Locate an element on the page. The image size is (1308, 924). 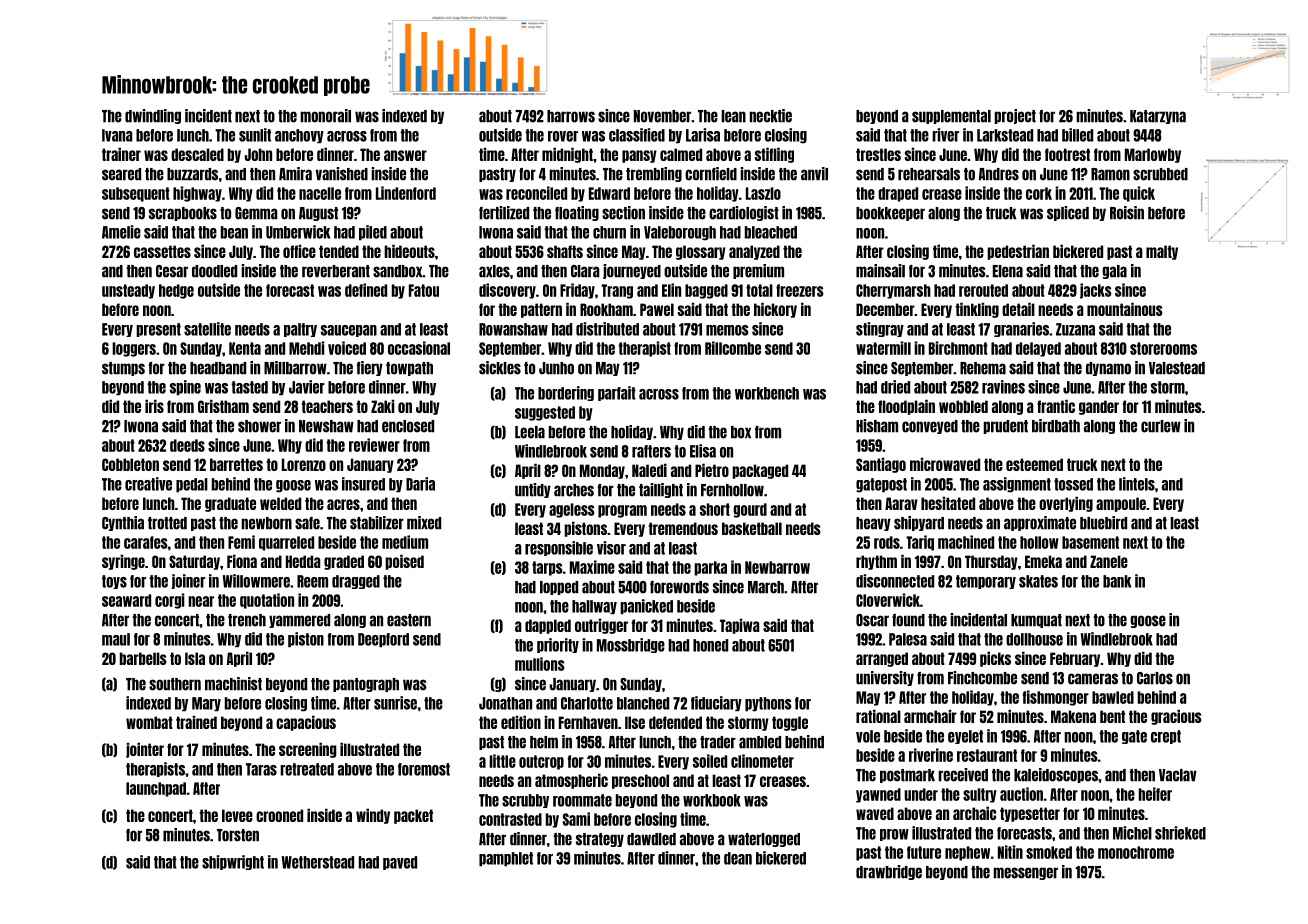
priority is located at coordinates (558, 645).
